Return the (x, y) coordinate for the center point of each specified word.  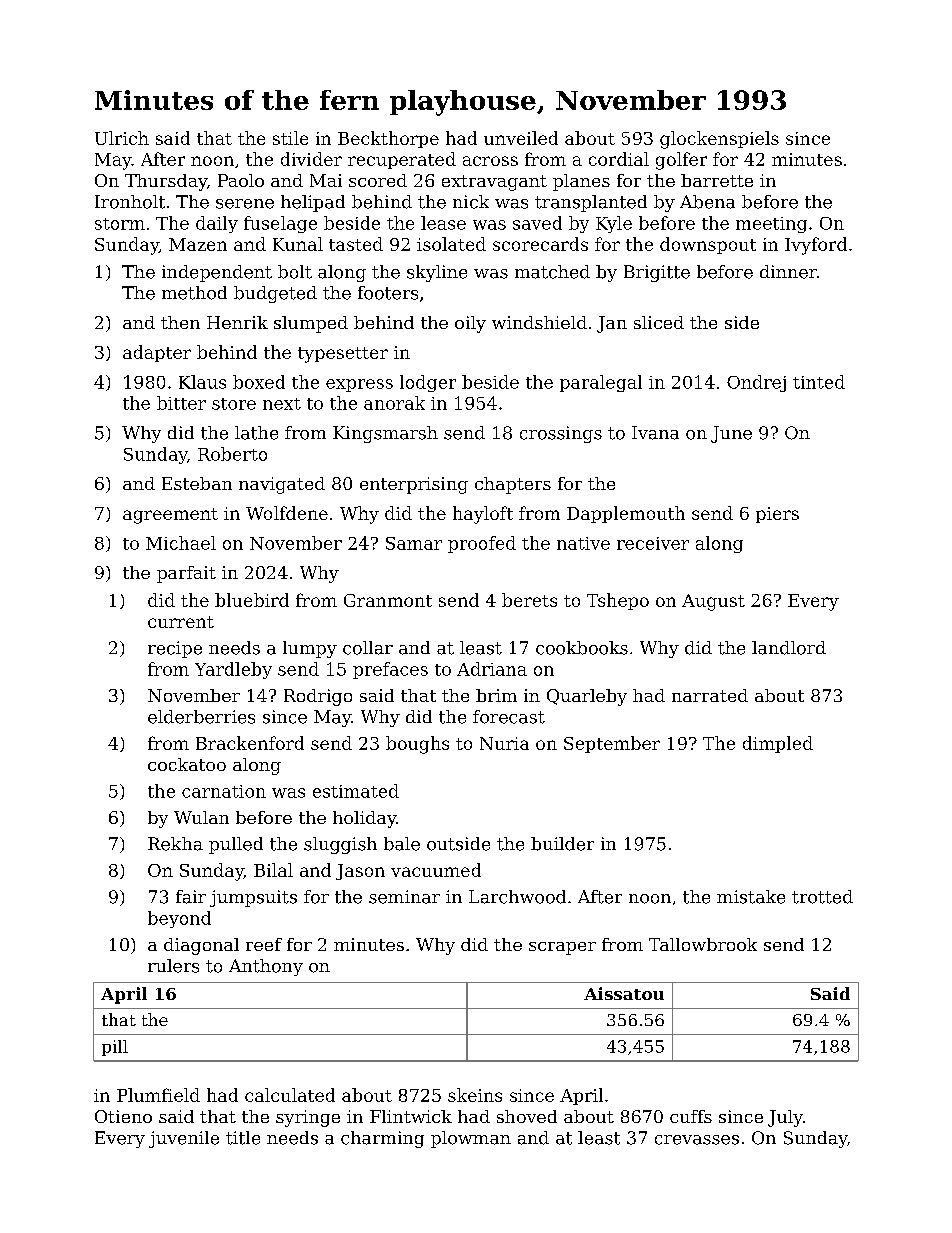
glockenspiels (719, 140)
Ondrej (756, 383)
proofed (482, 544)
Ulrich (122, 138)
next (282, 404)
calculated (290, 1095)
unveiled (521, 138)
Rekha (175, 844)
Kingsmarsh (385, 434)
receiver (653, 543)
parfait (186, 574)
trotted (822, 897)
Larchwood (517, 897)
